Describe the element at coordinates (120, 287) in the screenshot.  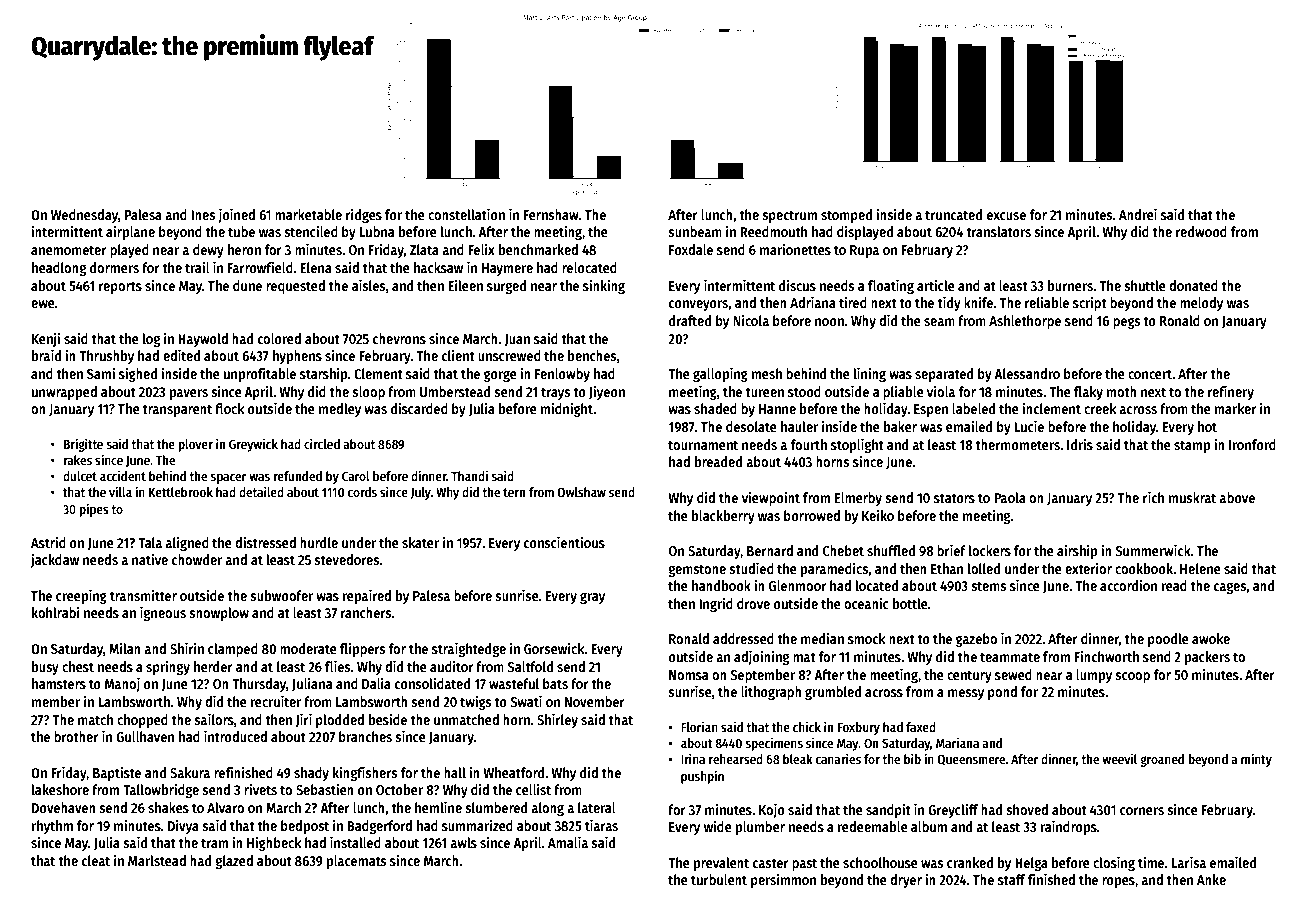
I see `reports` at that location.
